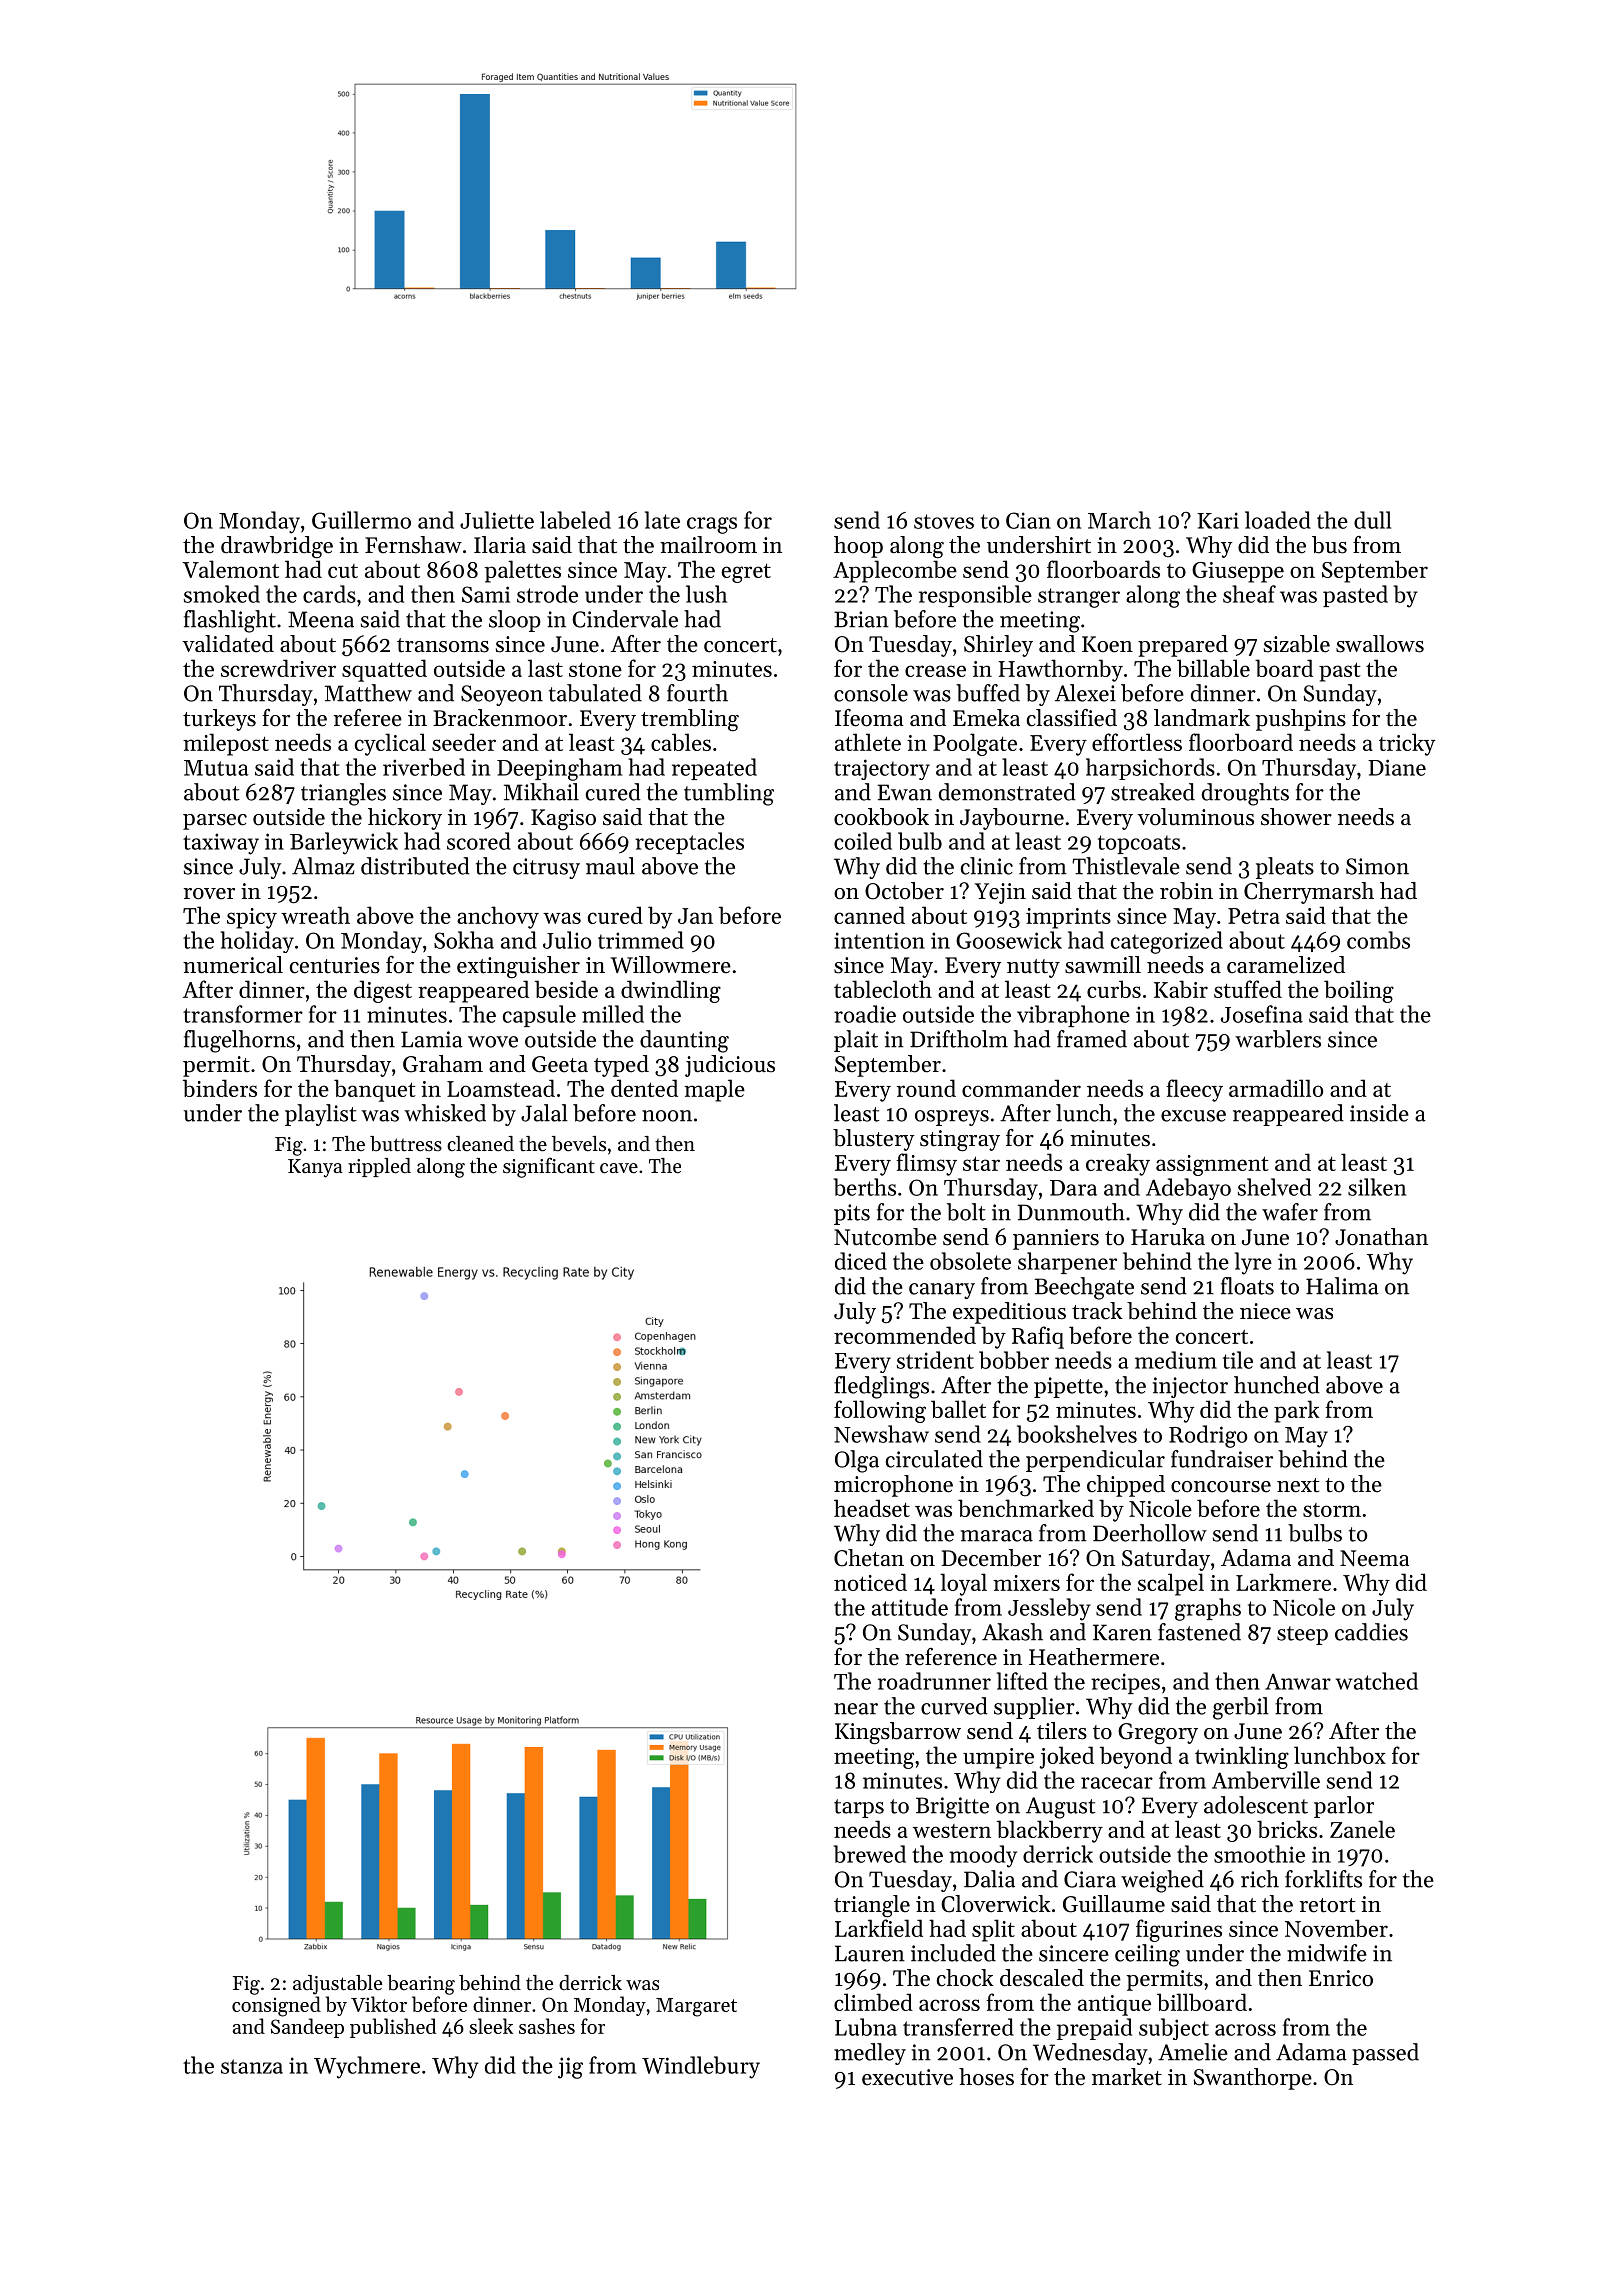 The height and width of the page is (2292, 1620). Describe the element at coordinates (379, 1167) in the page. I see `rippled` at that location.
